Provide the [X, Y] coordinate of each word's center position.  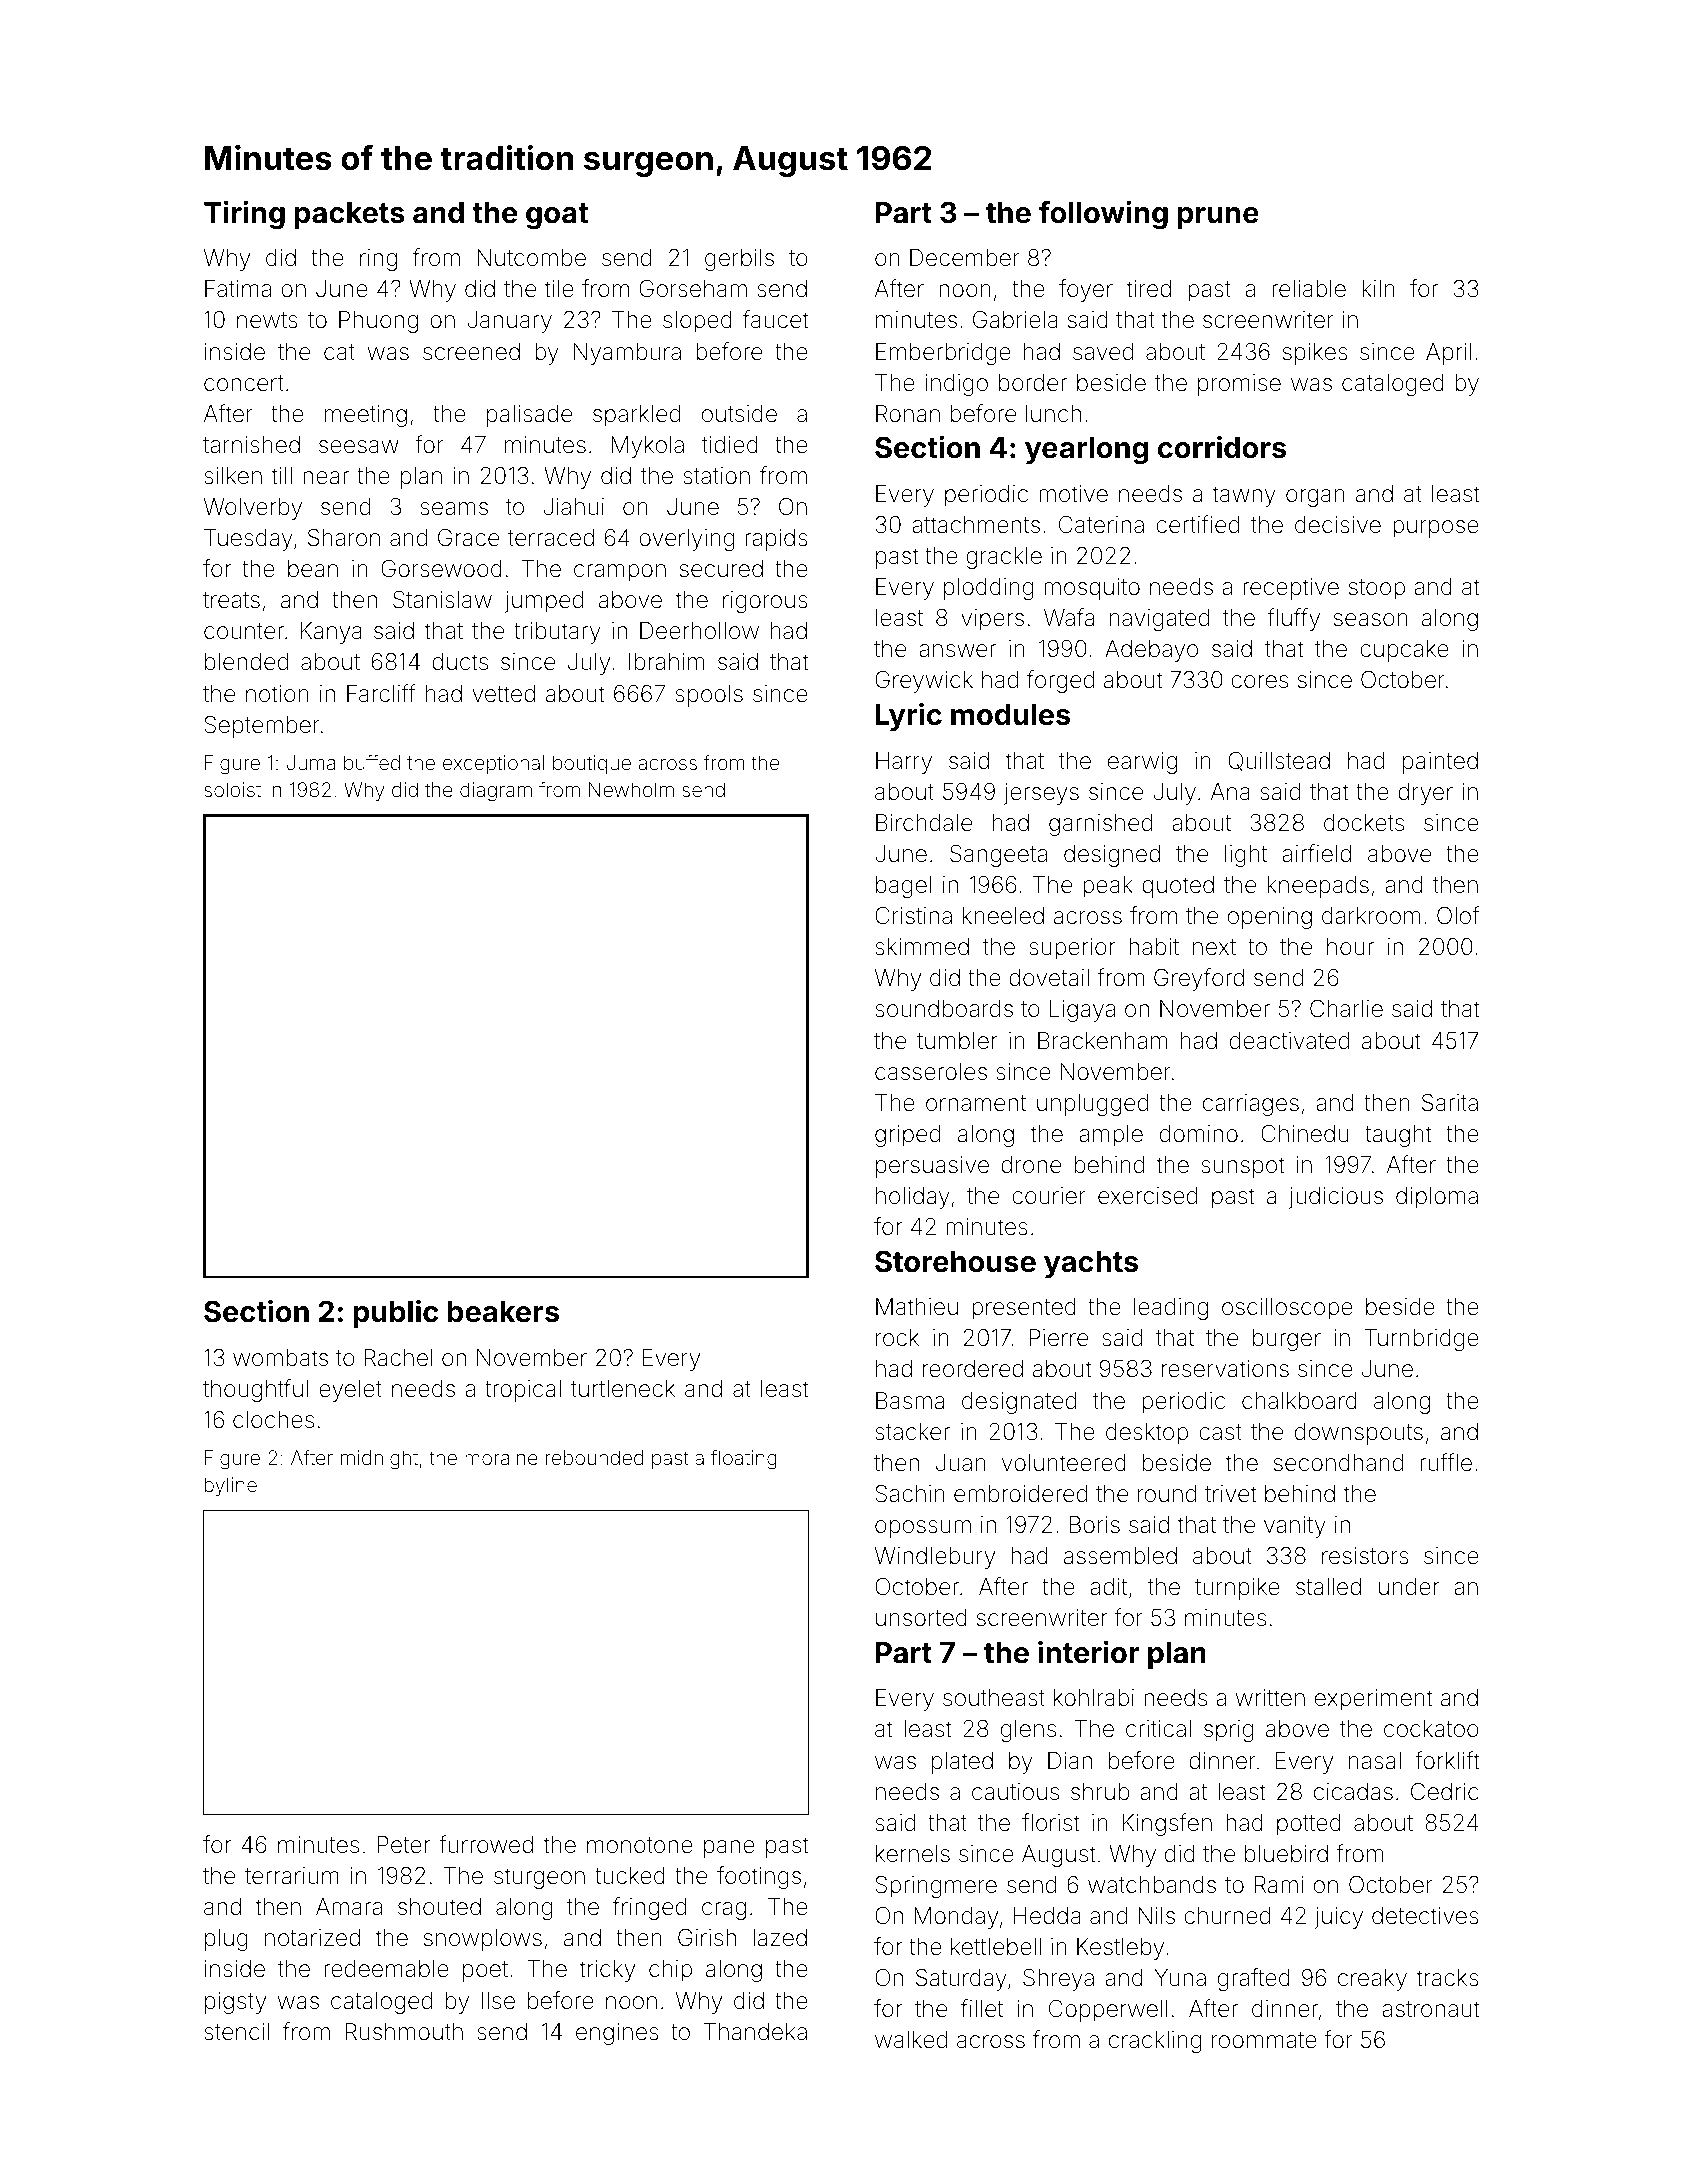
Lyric [909, 717]
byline [231, 1486]
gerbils [739, 260]
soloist [232, 789]
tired [1148, 288]
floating [744, 1460]
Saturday [961, 1980]
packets [350, 215]
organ [1315, 498]
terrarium [292, 1875]
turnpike [1237, 1589]
